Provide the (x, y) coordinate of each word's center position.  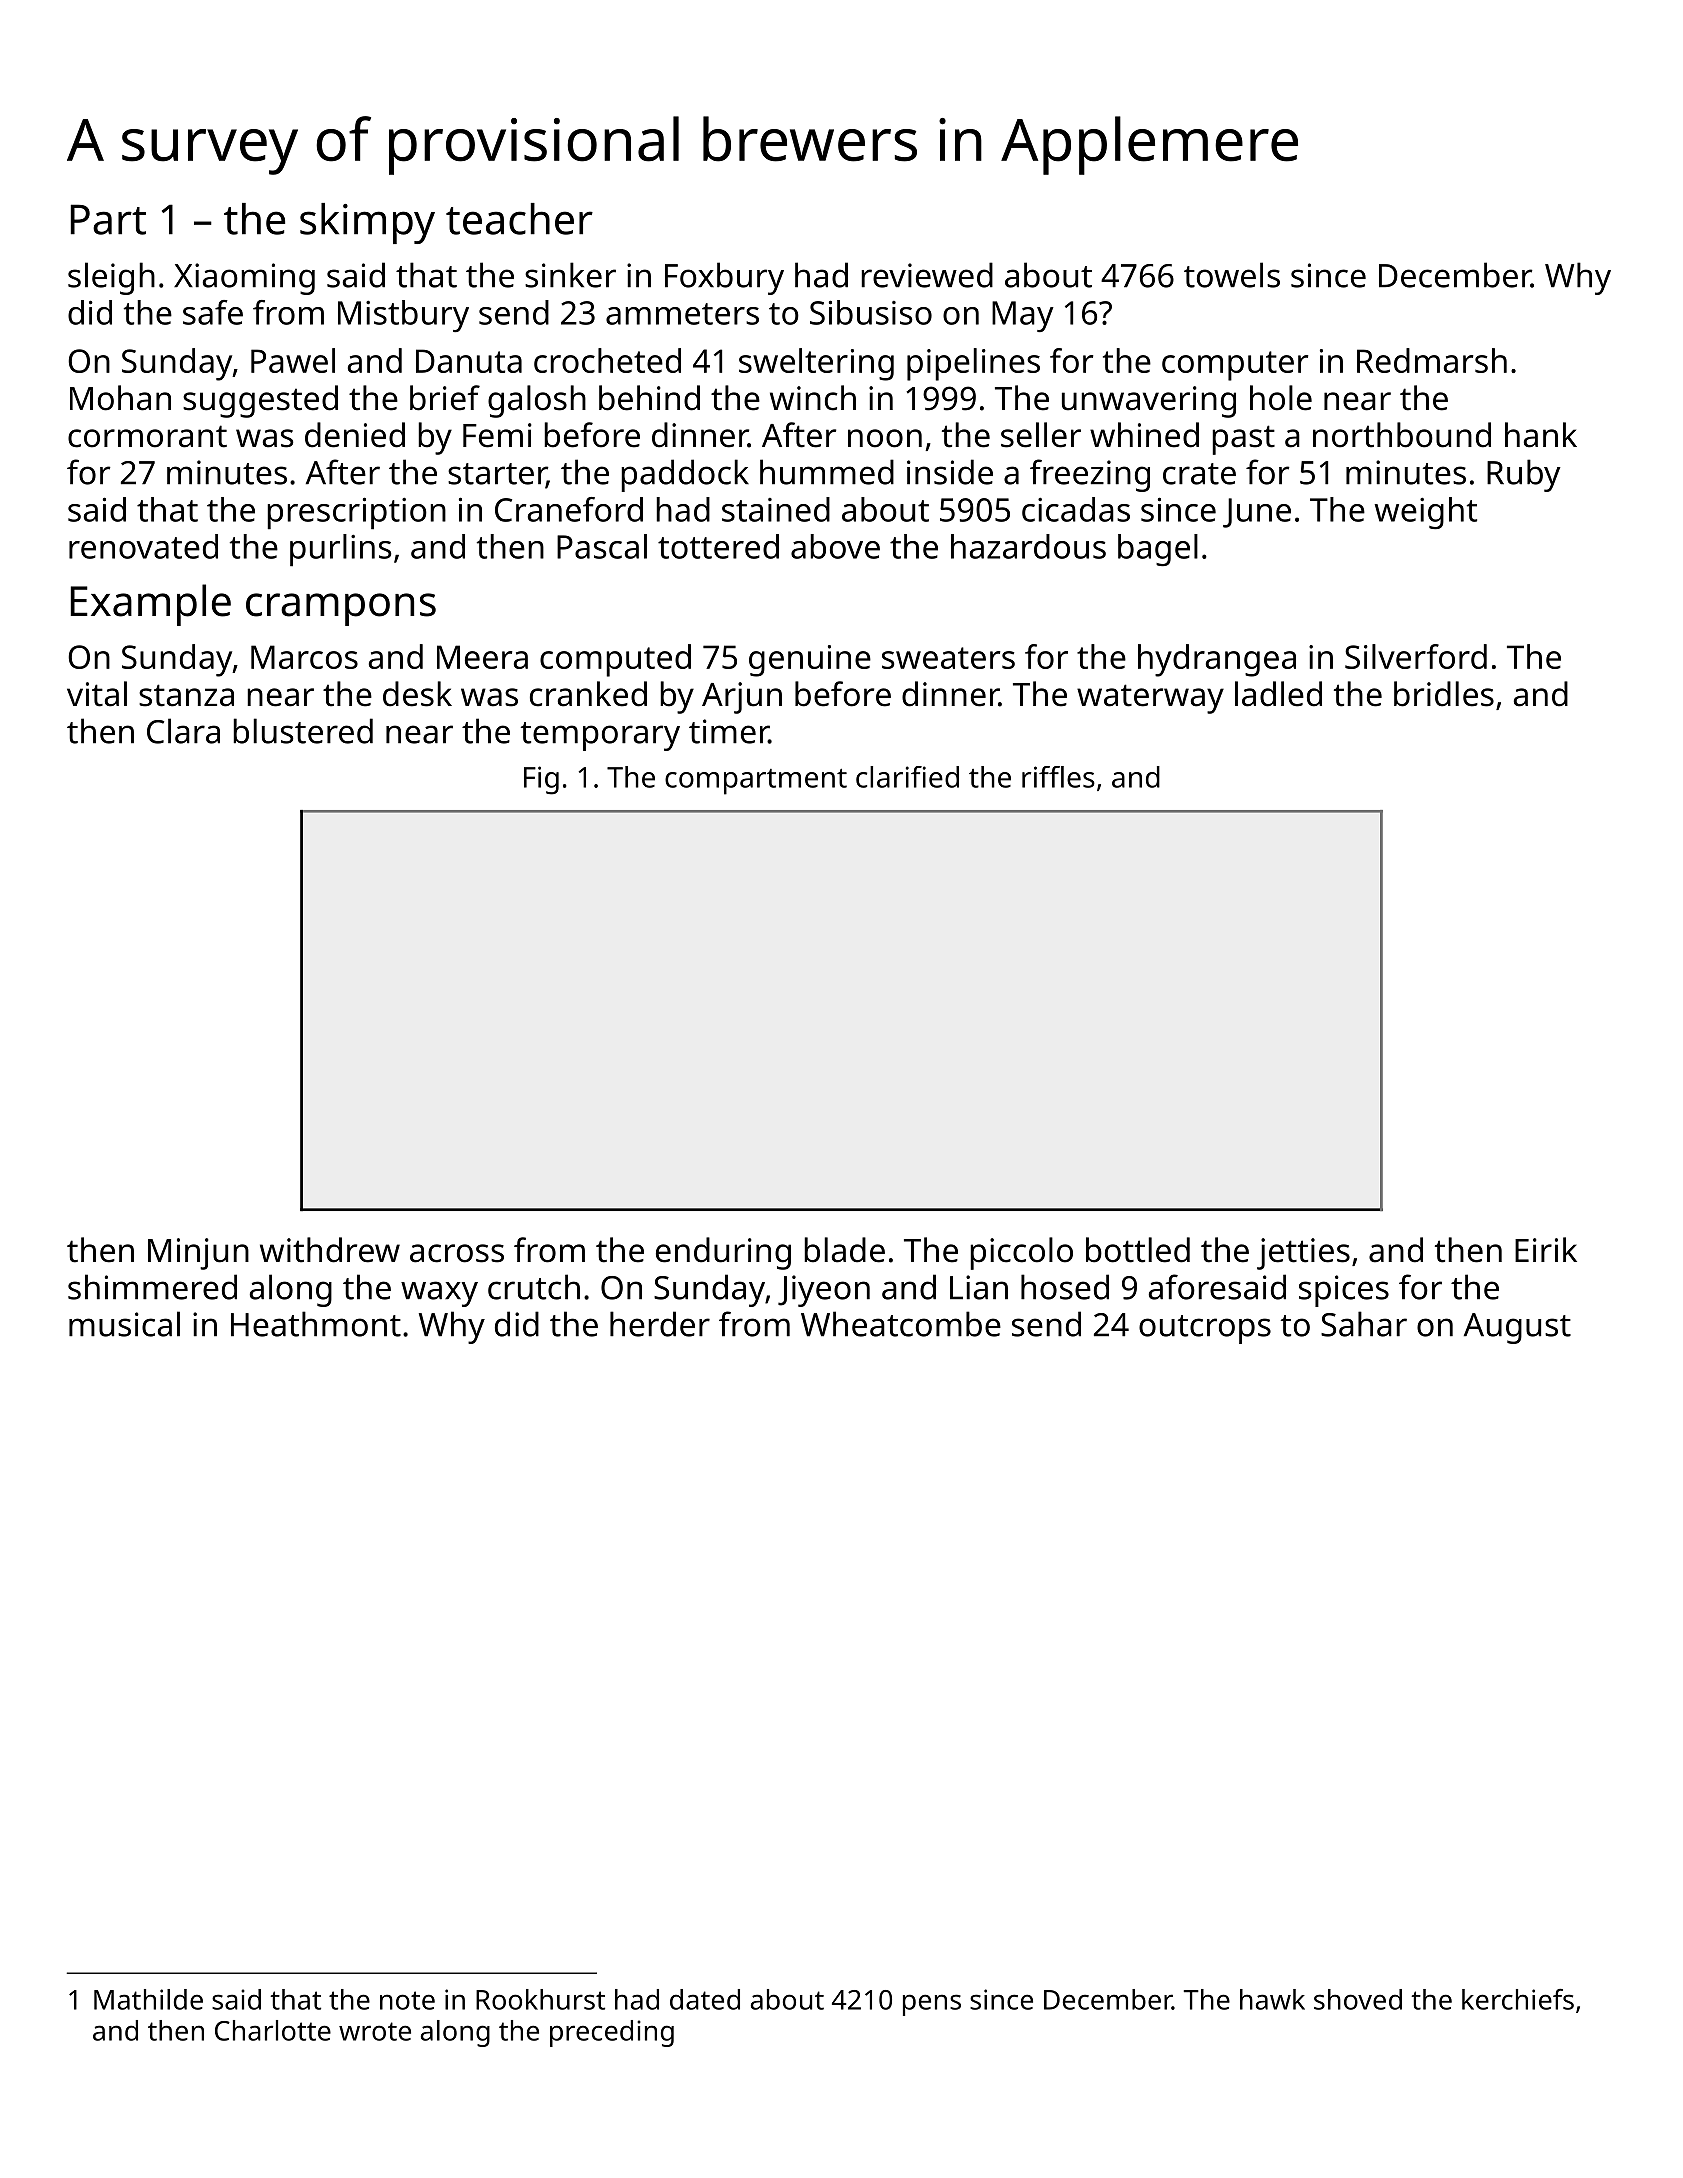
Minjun (198, 1254)
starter (497, 475)
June (1257, 513)
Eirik (1546, 1249)
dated (705, 1999)
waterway (1150, 699)
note (407, 2000)
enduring (723, 1253)
